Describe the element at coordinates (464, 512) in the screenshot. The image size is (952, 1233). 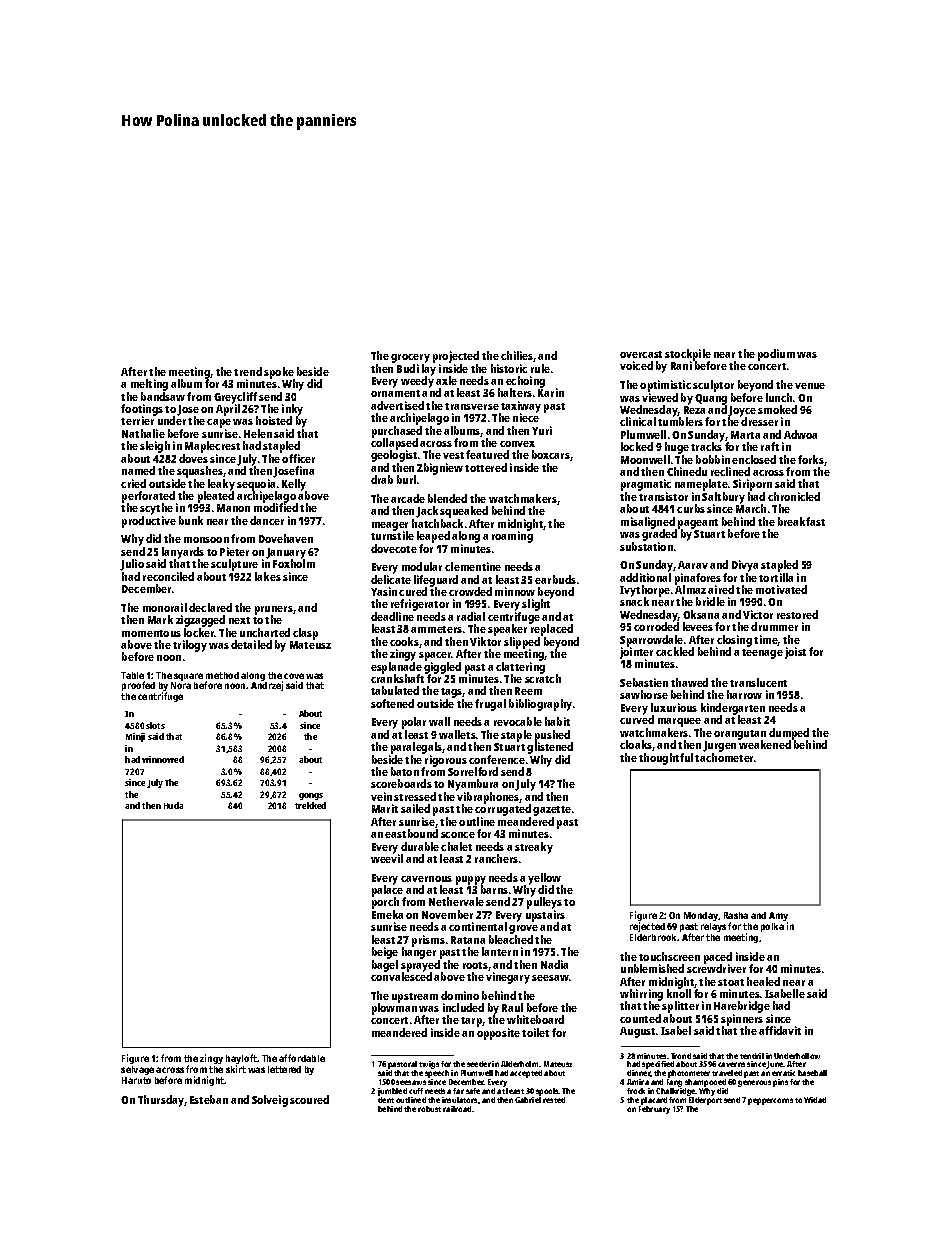
I see `squeaked` at that location.
